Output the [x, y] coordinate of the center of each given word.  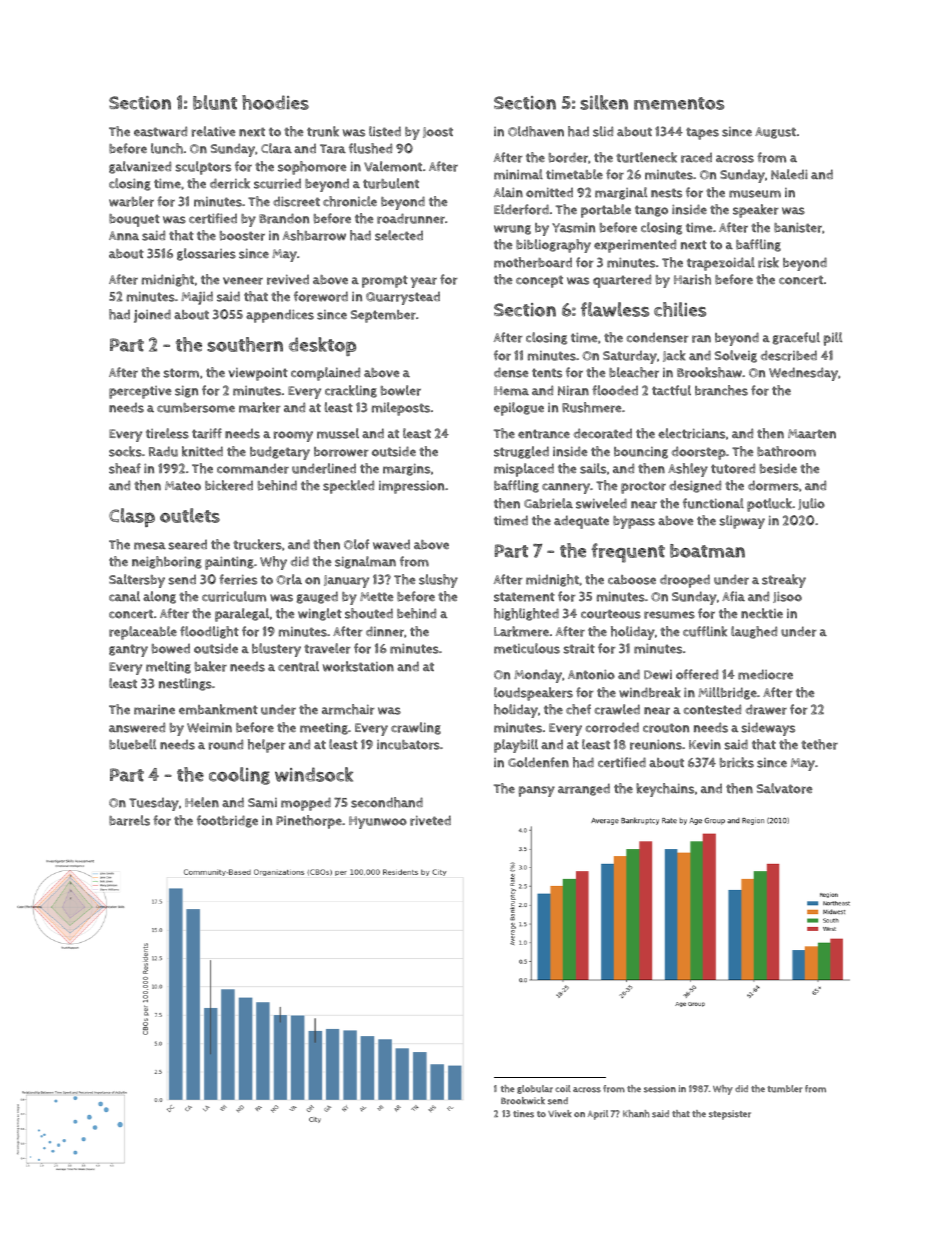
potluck [769, 505]
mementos [679, 103]
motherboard [533, 262]
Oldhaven [536, 131]
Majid [197, 298]
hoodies [275, 102]
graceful [796, 338]
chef [578, 709]
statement [524, 597]
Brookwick [523, 1101]
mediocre [765, 674]
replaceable [143, 633]
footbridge [227, 821]
